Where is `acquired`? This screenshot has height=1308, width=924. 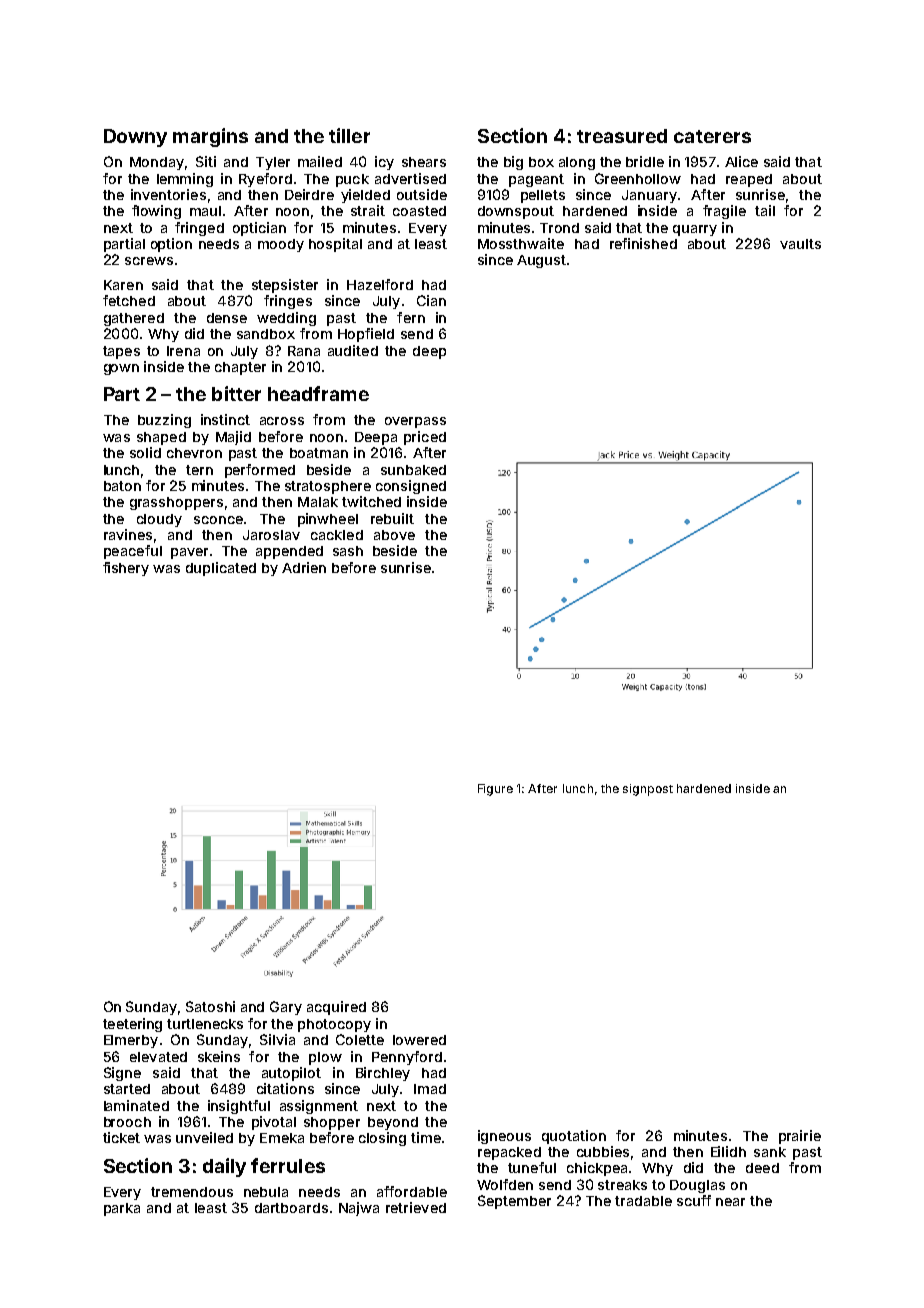 acquired is located at coordinates (336, 1008).
